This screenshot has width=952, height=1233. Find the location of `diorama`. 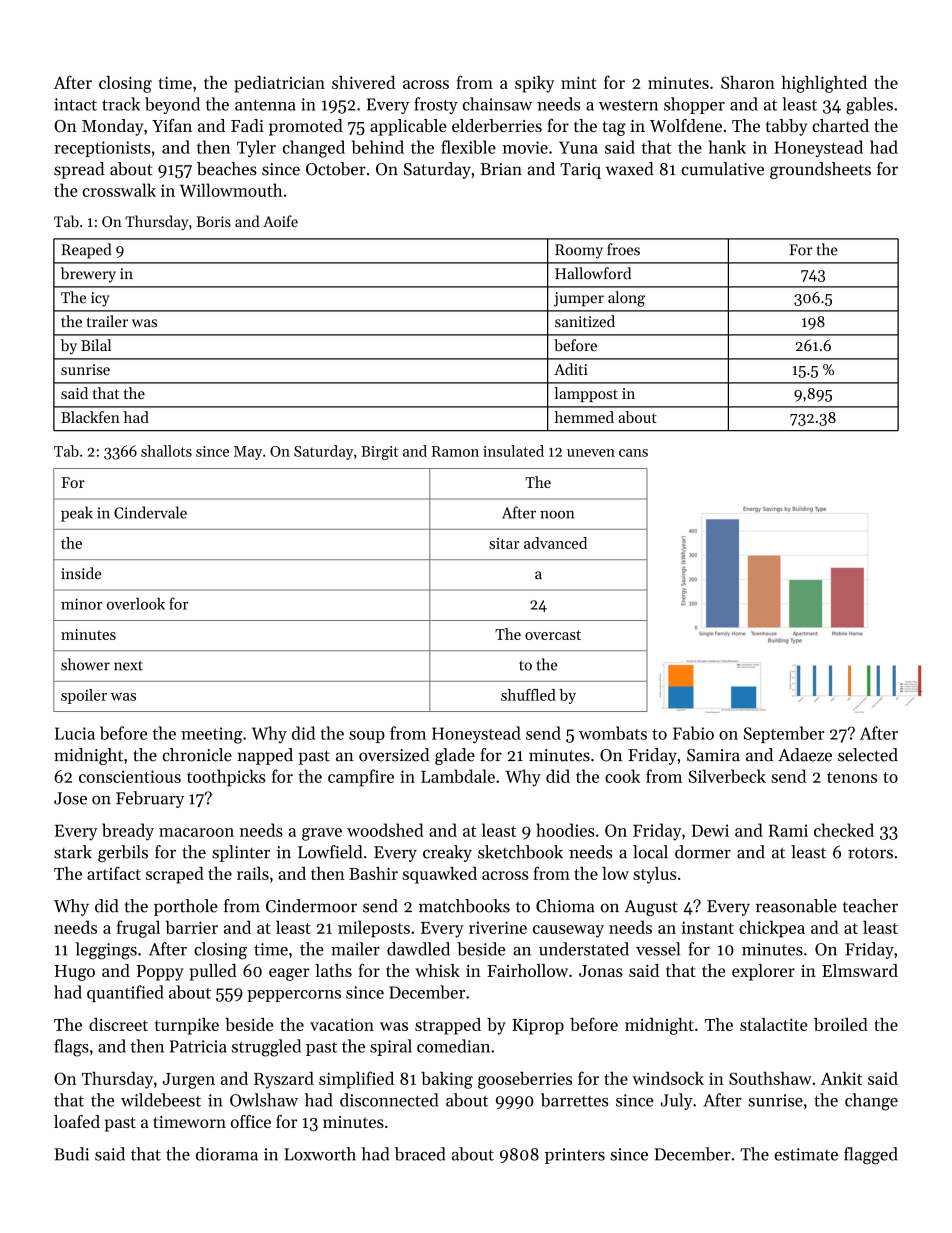

diorama is located at coordinates (227, 1154).
